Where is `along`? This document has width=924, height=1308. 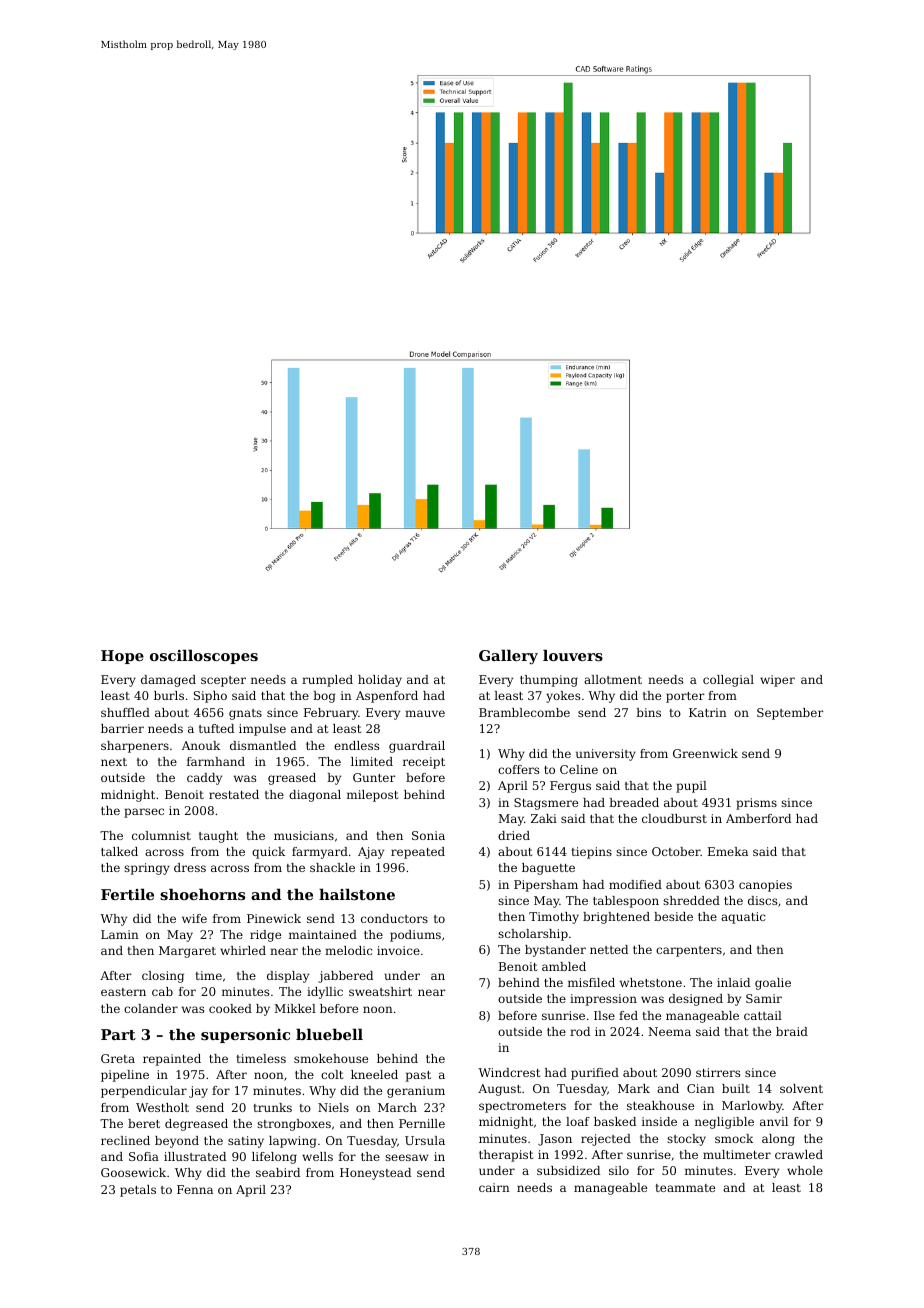 along is located at coordinates (778, 1140).
